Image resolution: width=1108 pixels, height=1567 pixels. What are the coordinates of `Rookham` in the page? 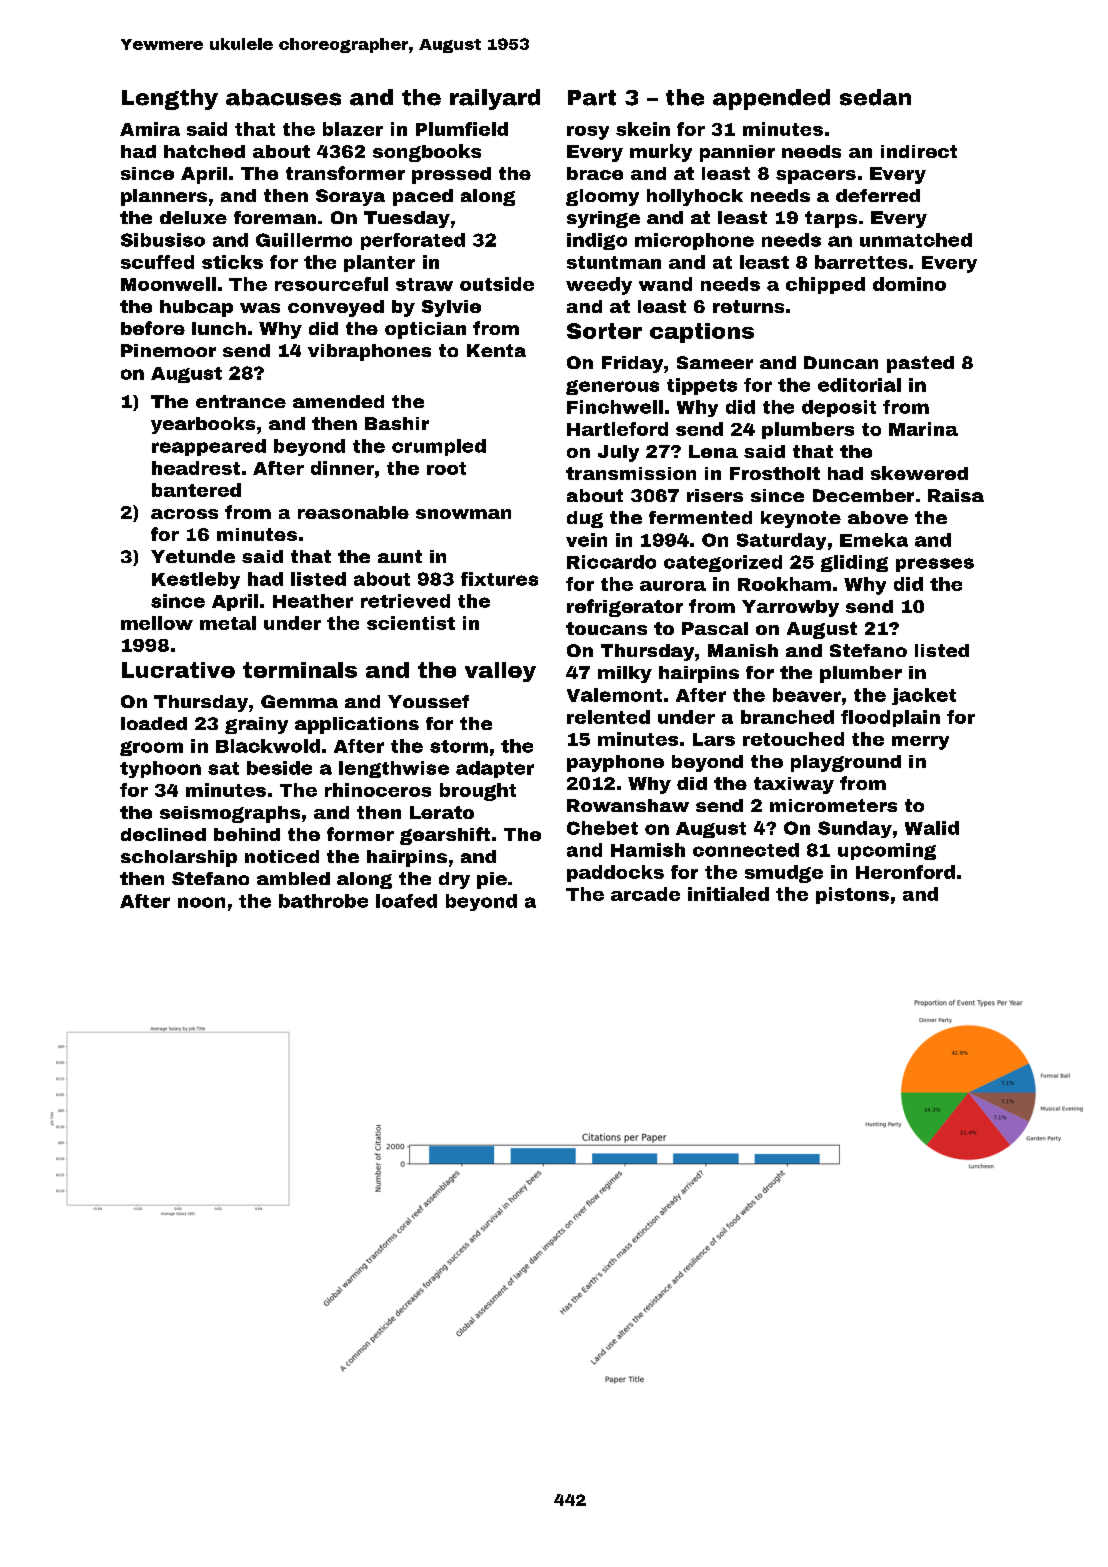 It's located at (784, 584).
